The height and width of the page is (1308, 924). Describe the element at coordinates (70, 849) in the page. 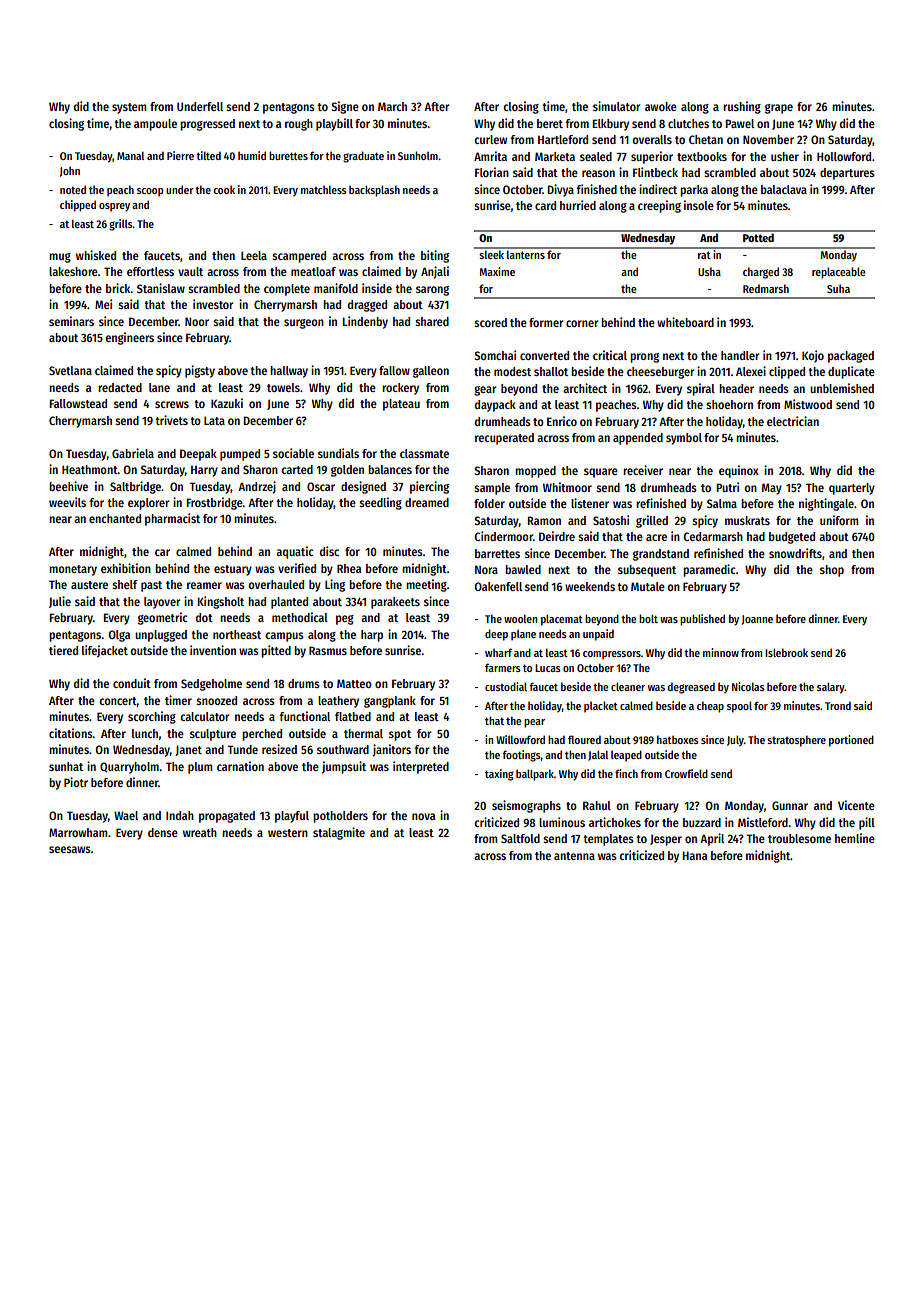

I see `seesaws` at that location.
